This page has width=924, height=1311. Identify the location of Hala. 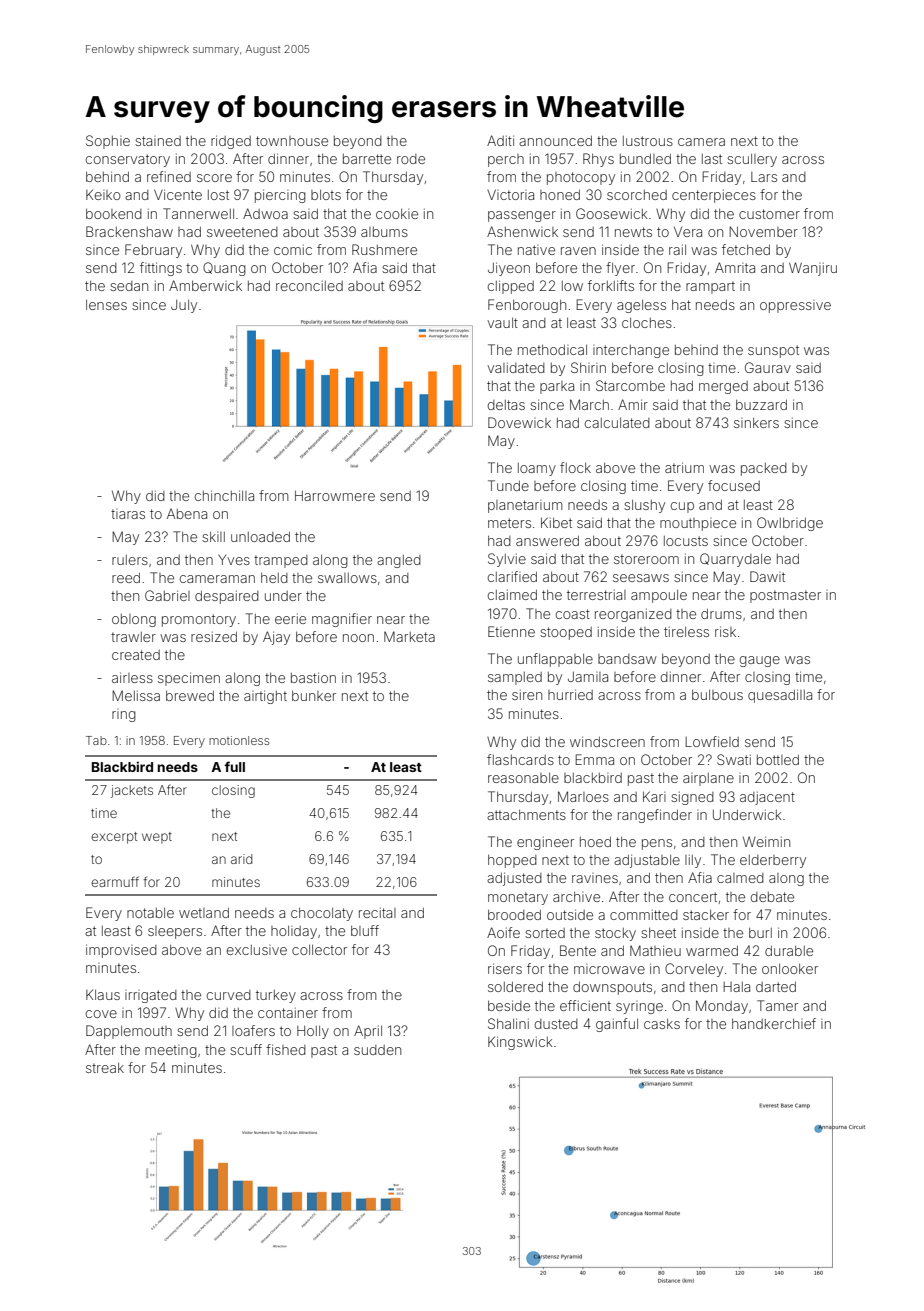
(736, 987).
